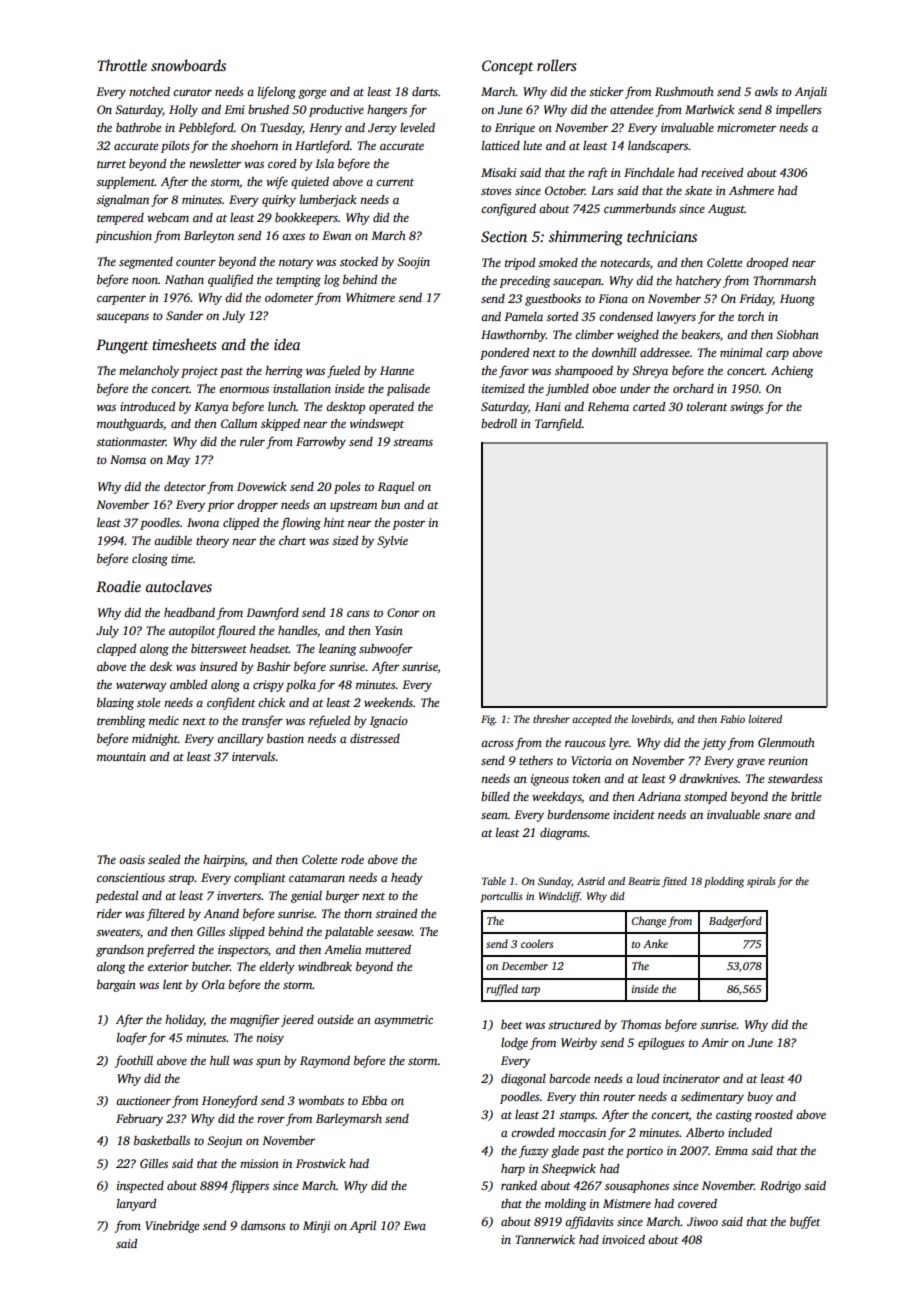 The image size is (924, 1314). Describe the element at coordinates (403, 612) in the screenshot. I see `Conor` at that location.
